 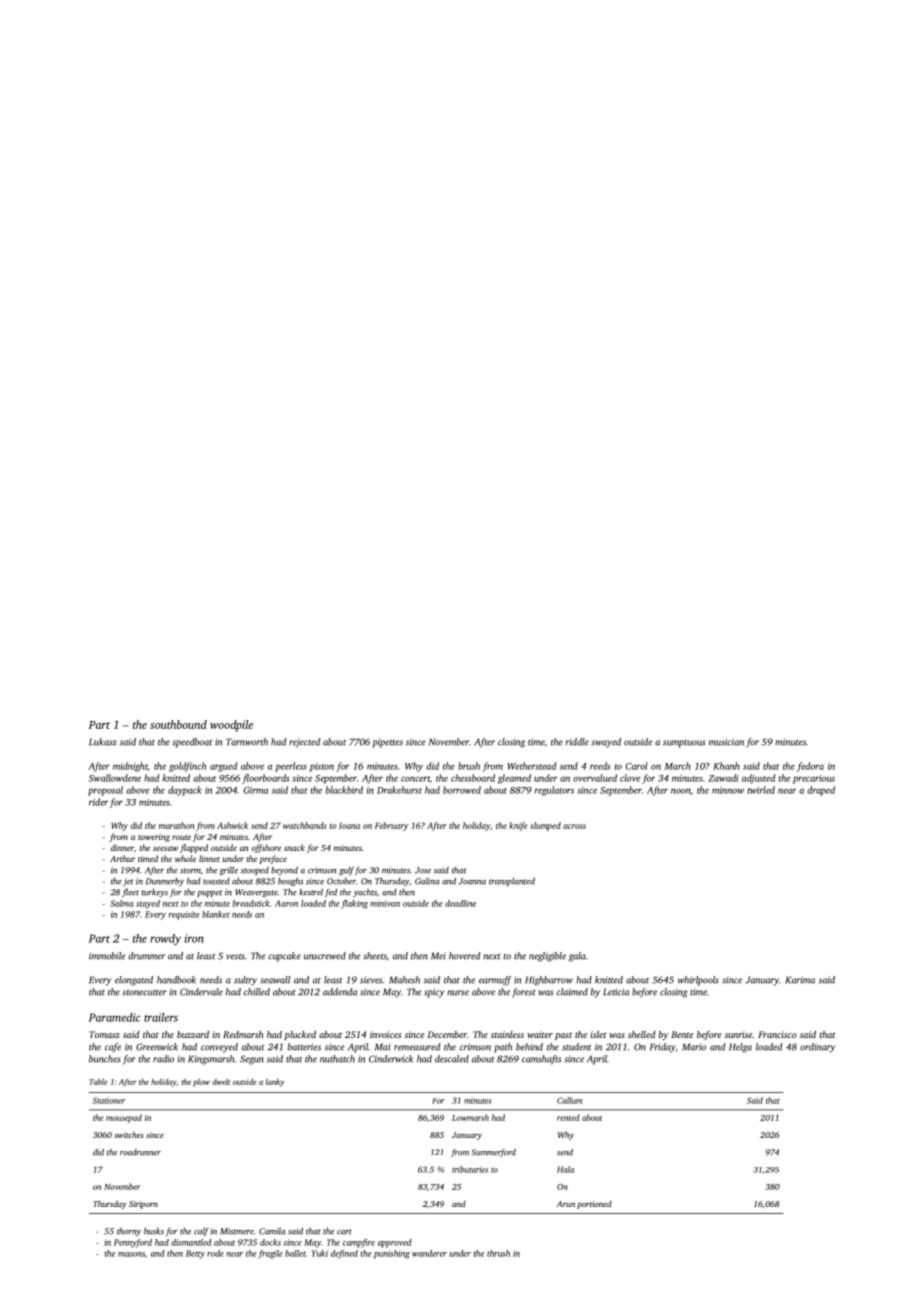 What do you see at coordinates (817, 1048) in the image?
I see `ordinary` at bounding box center [817, 1048].
